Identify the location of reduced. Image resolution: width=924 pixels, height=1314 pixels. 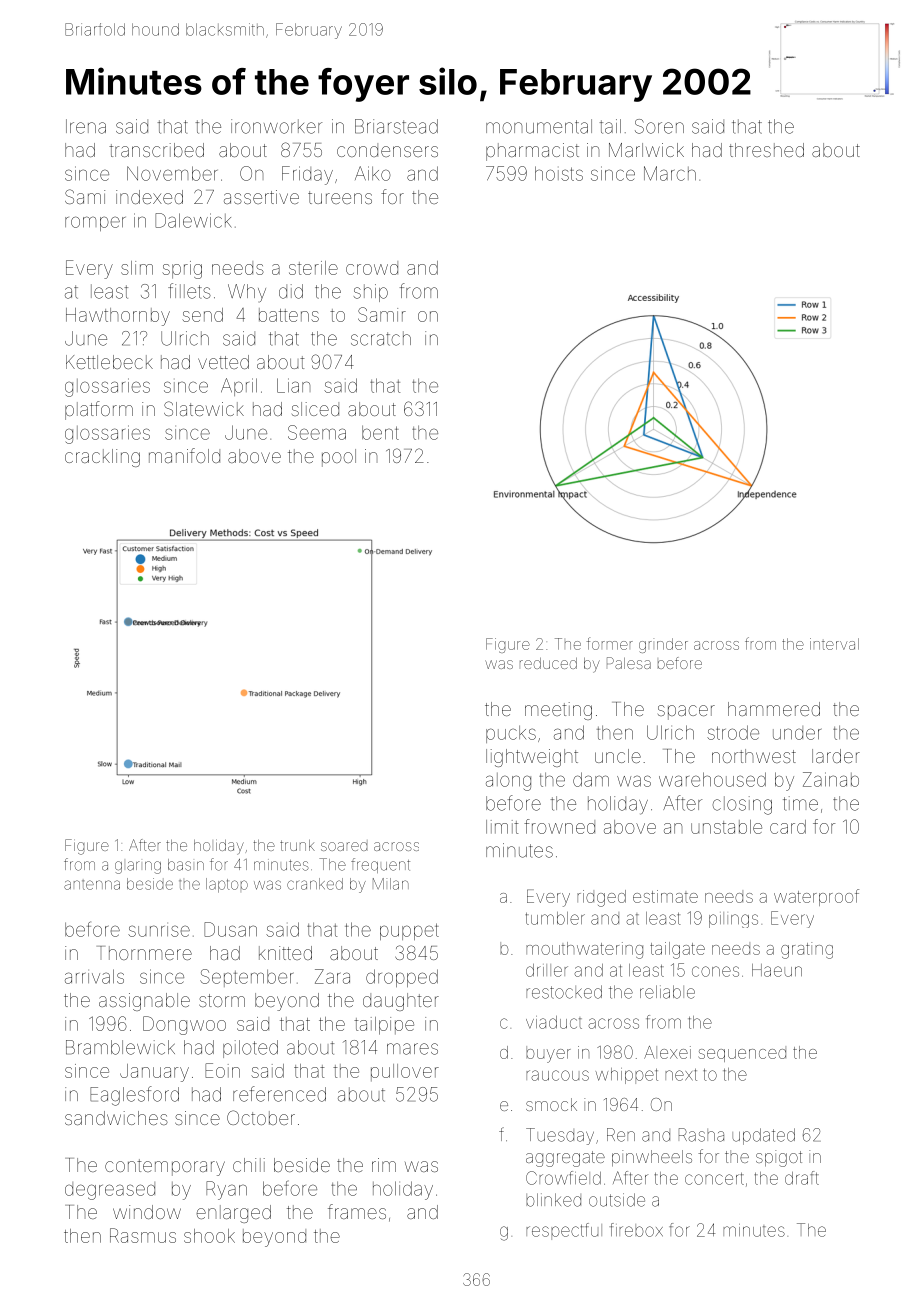
(548, 663).
